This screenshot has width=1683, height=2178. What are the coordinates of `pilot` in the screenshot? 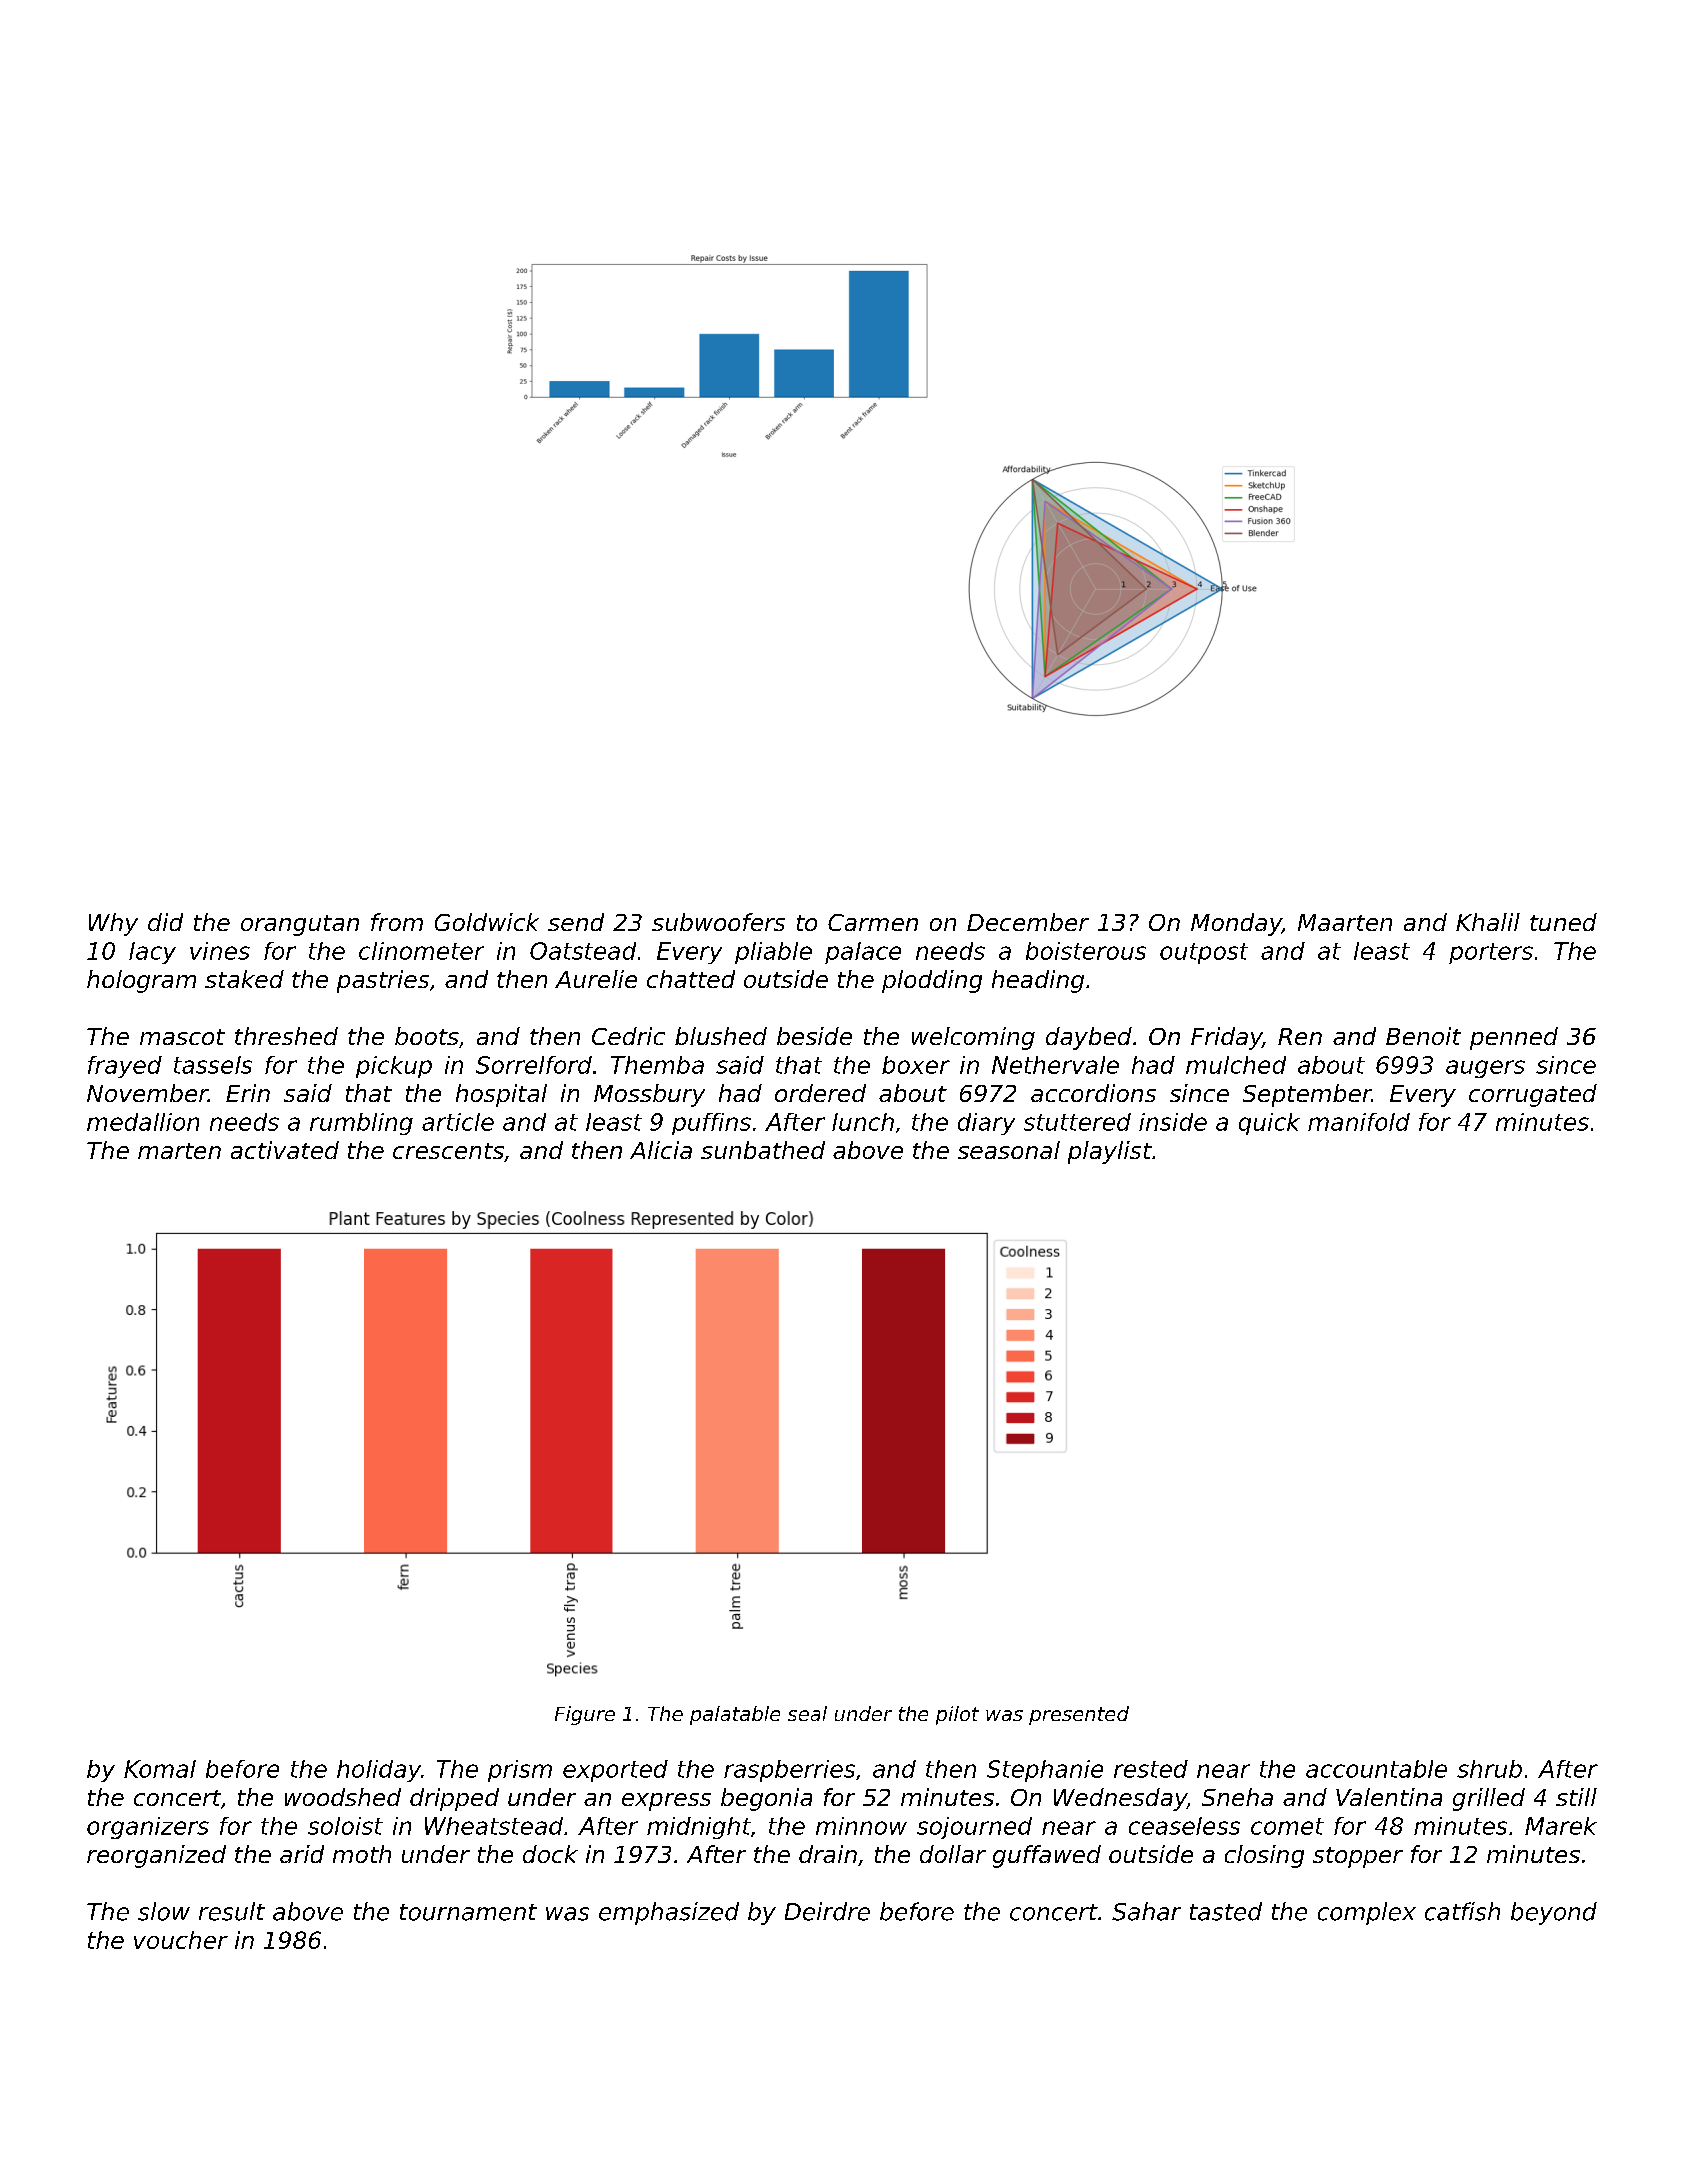 It's located at (957, 1715).
